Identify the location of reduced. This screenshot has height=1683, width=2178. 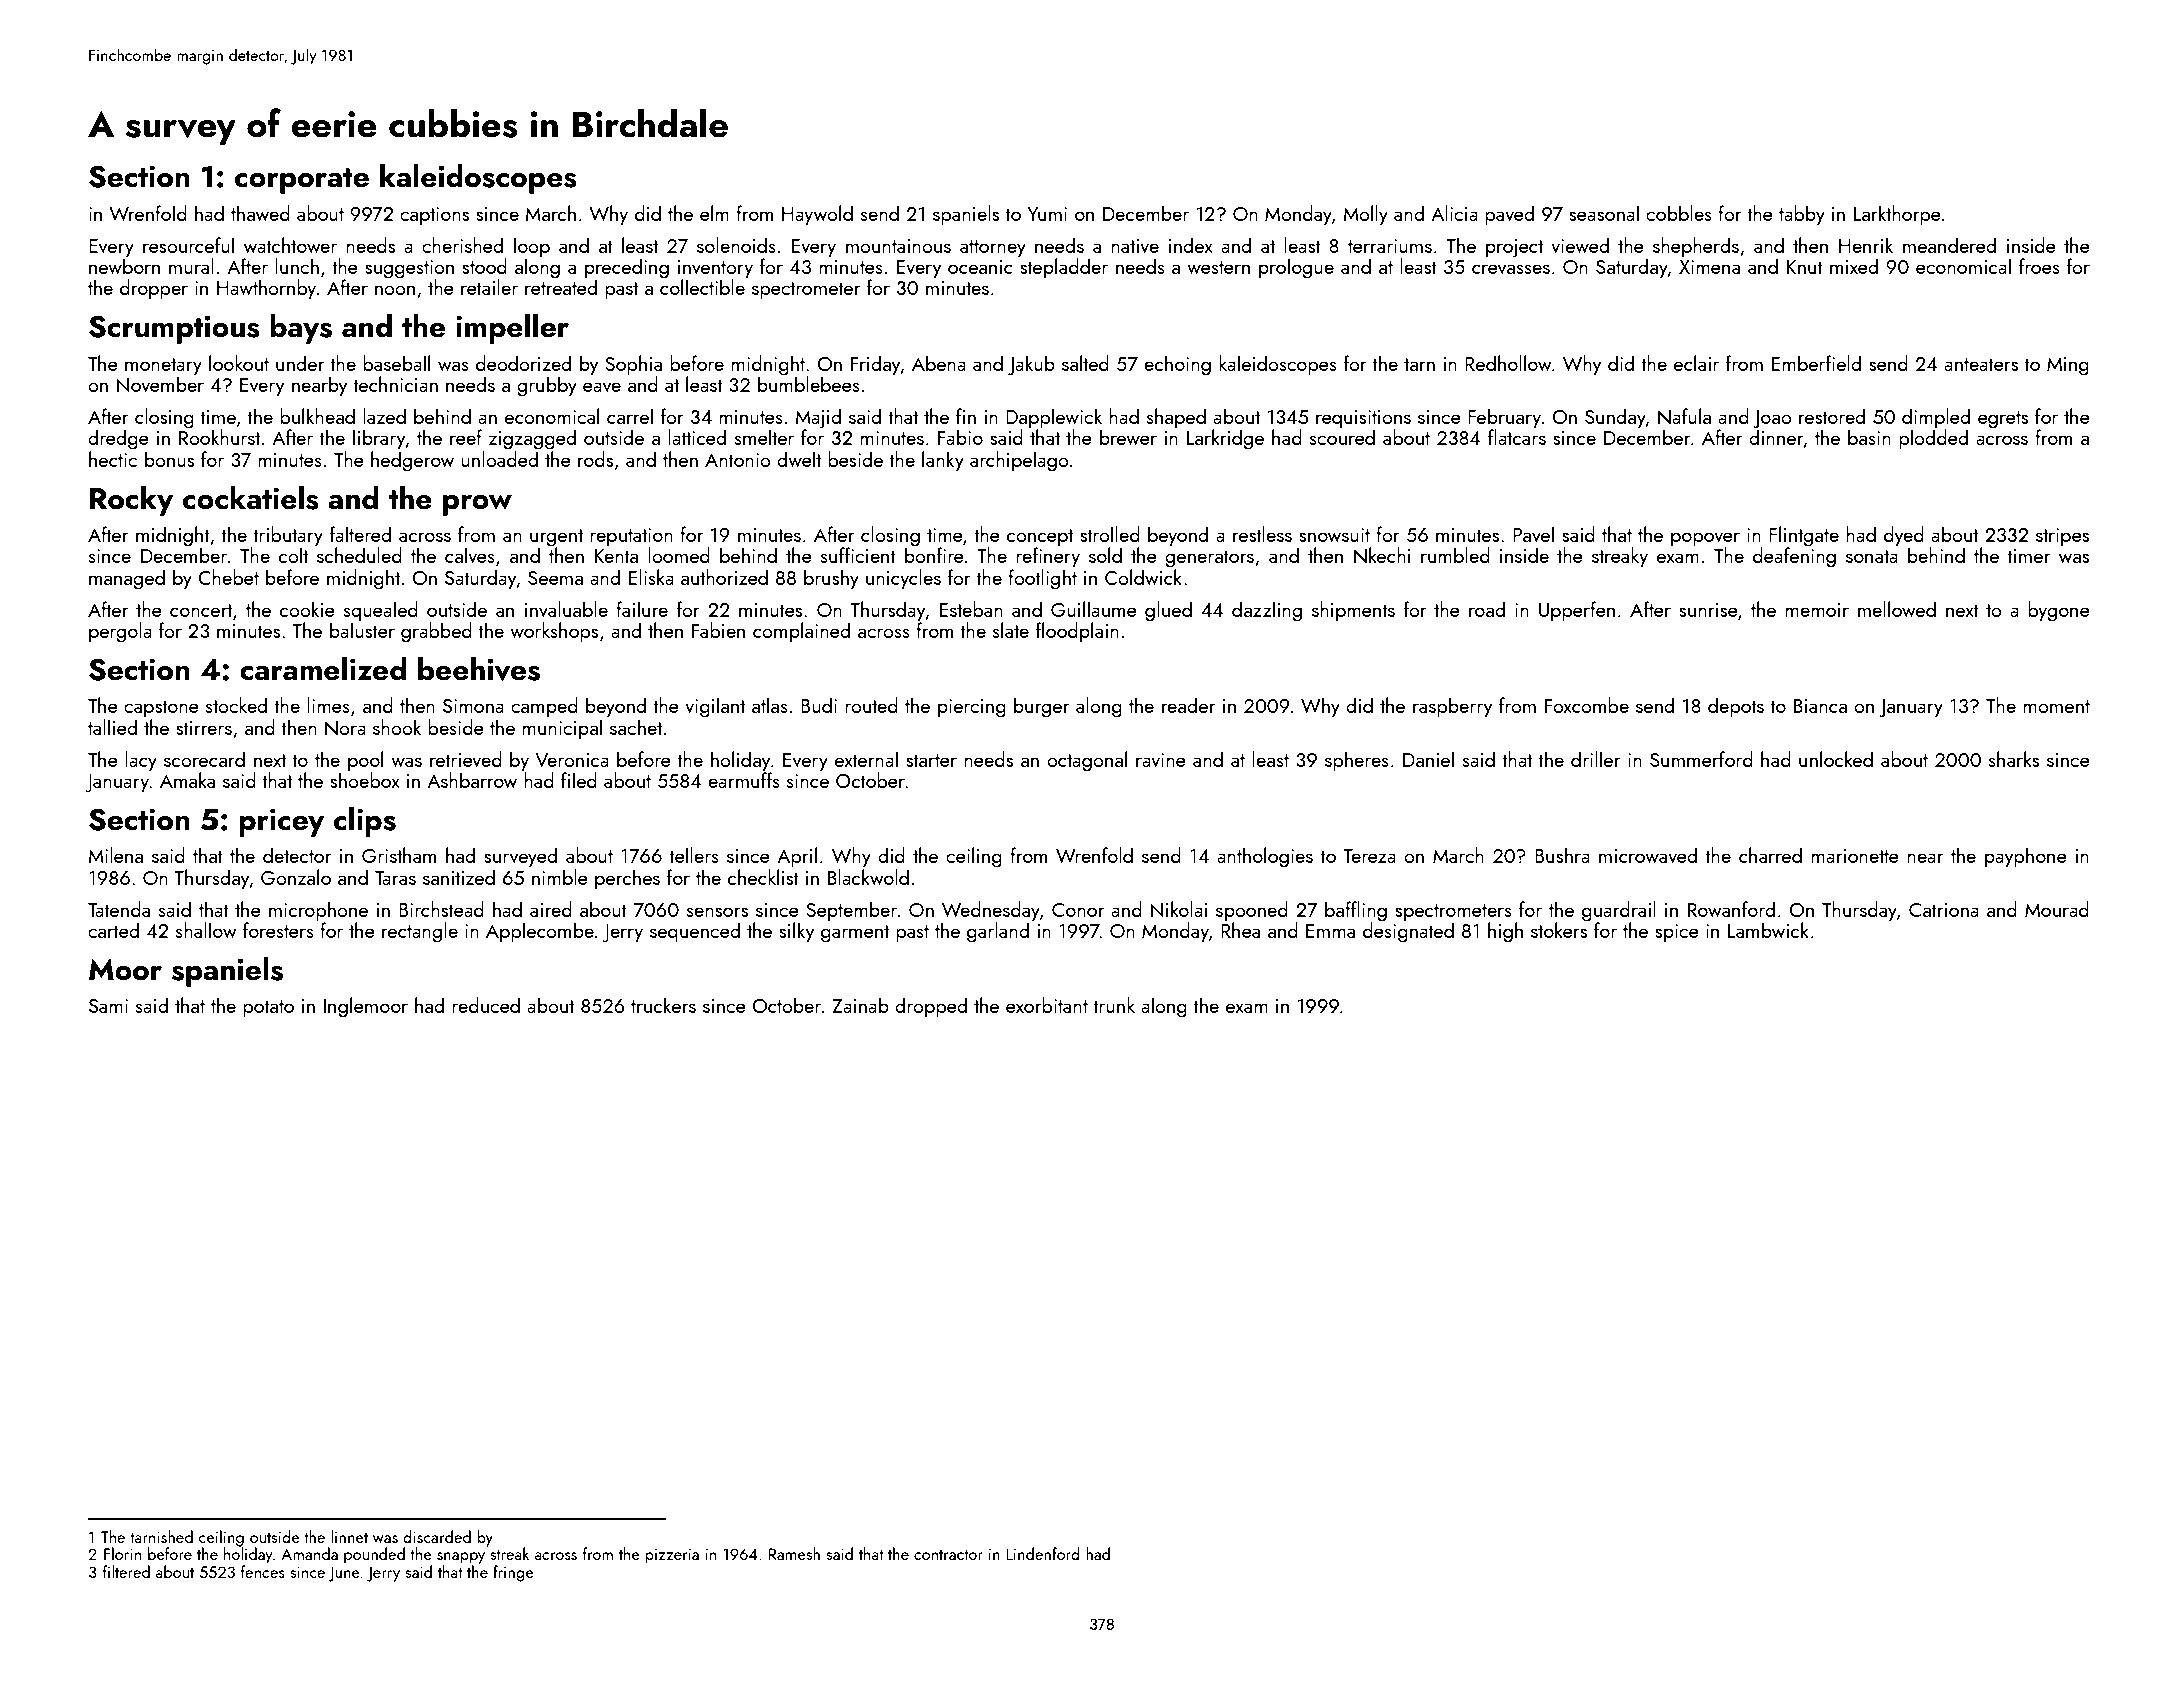
(486, 1005).
